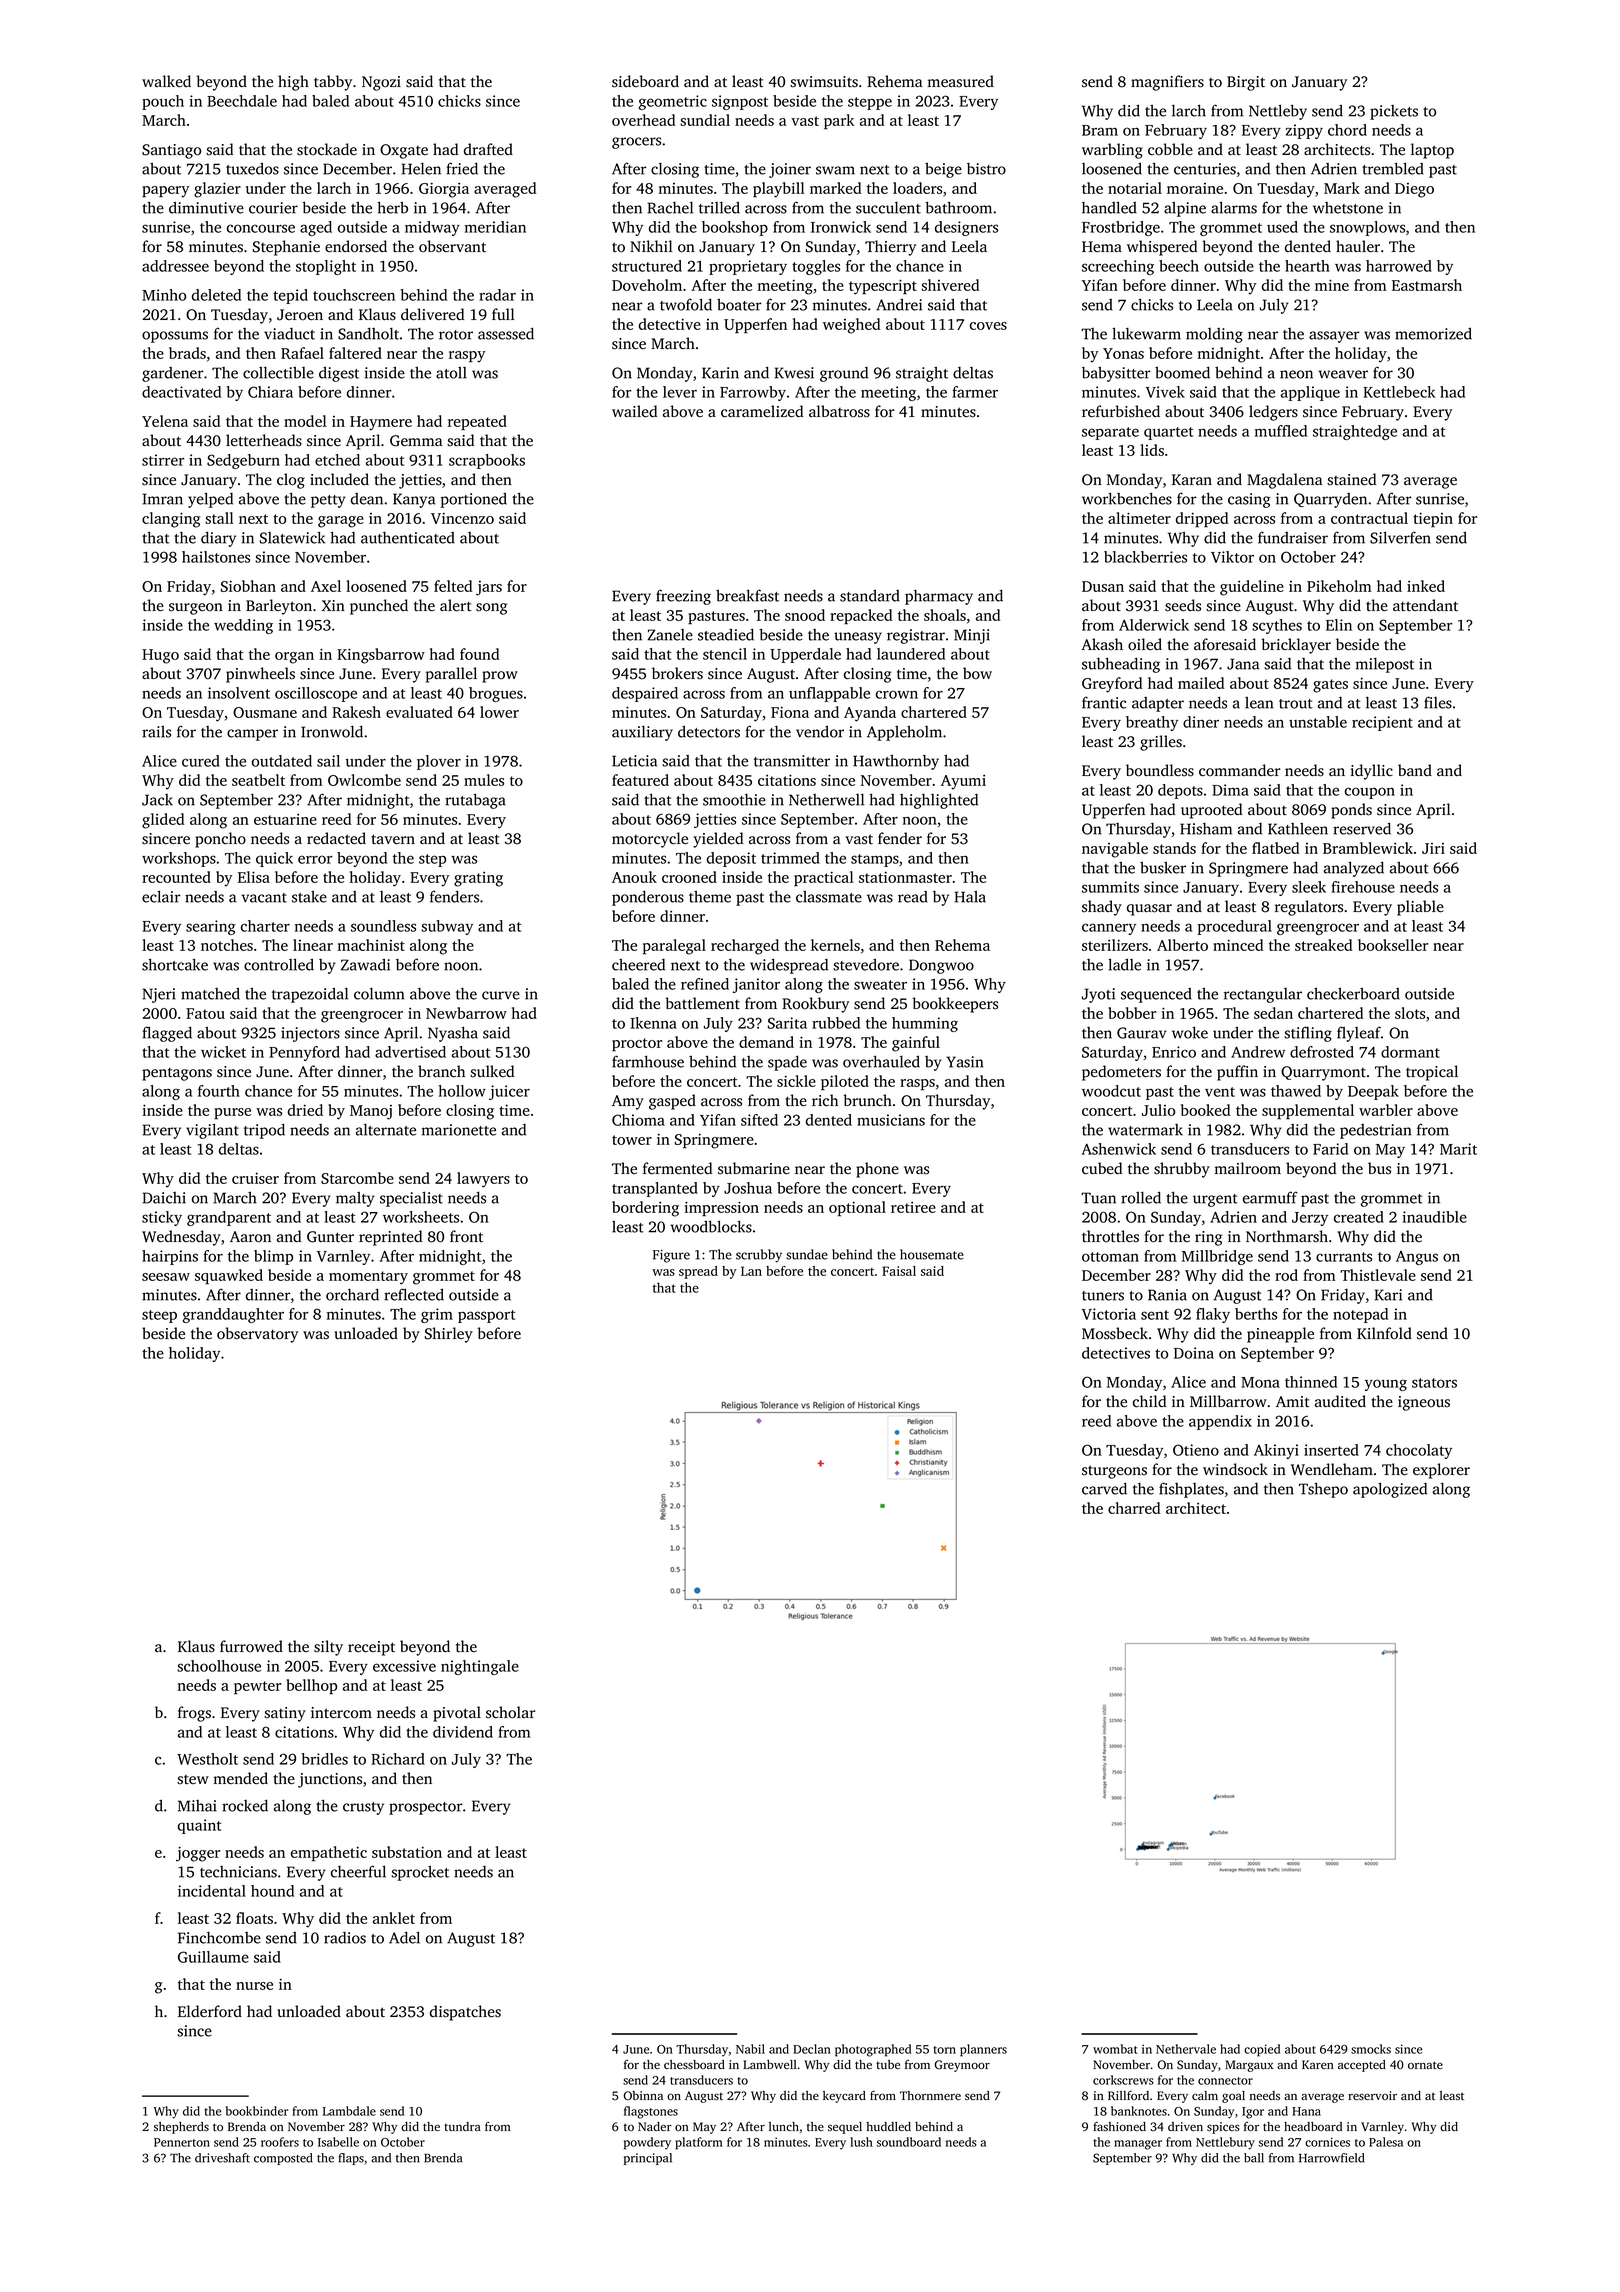  Describe the element at coordinates (1127, 498) in the screenshot. I see `workbenches` at that location.
